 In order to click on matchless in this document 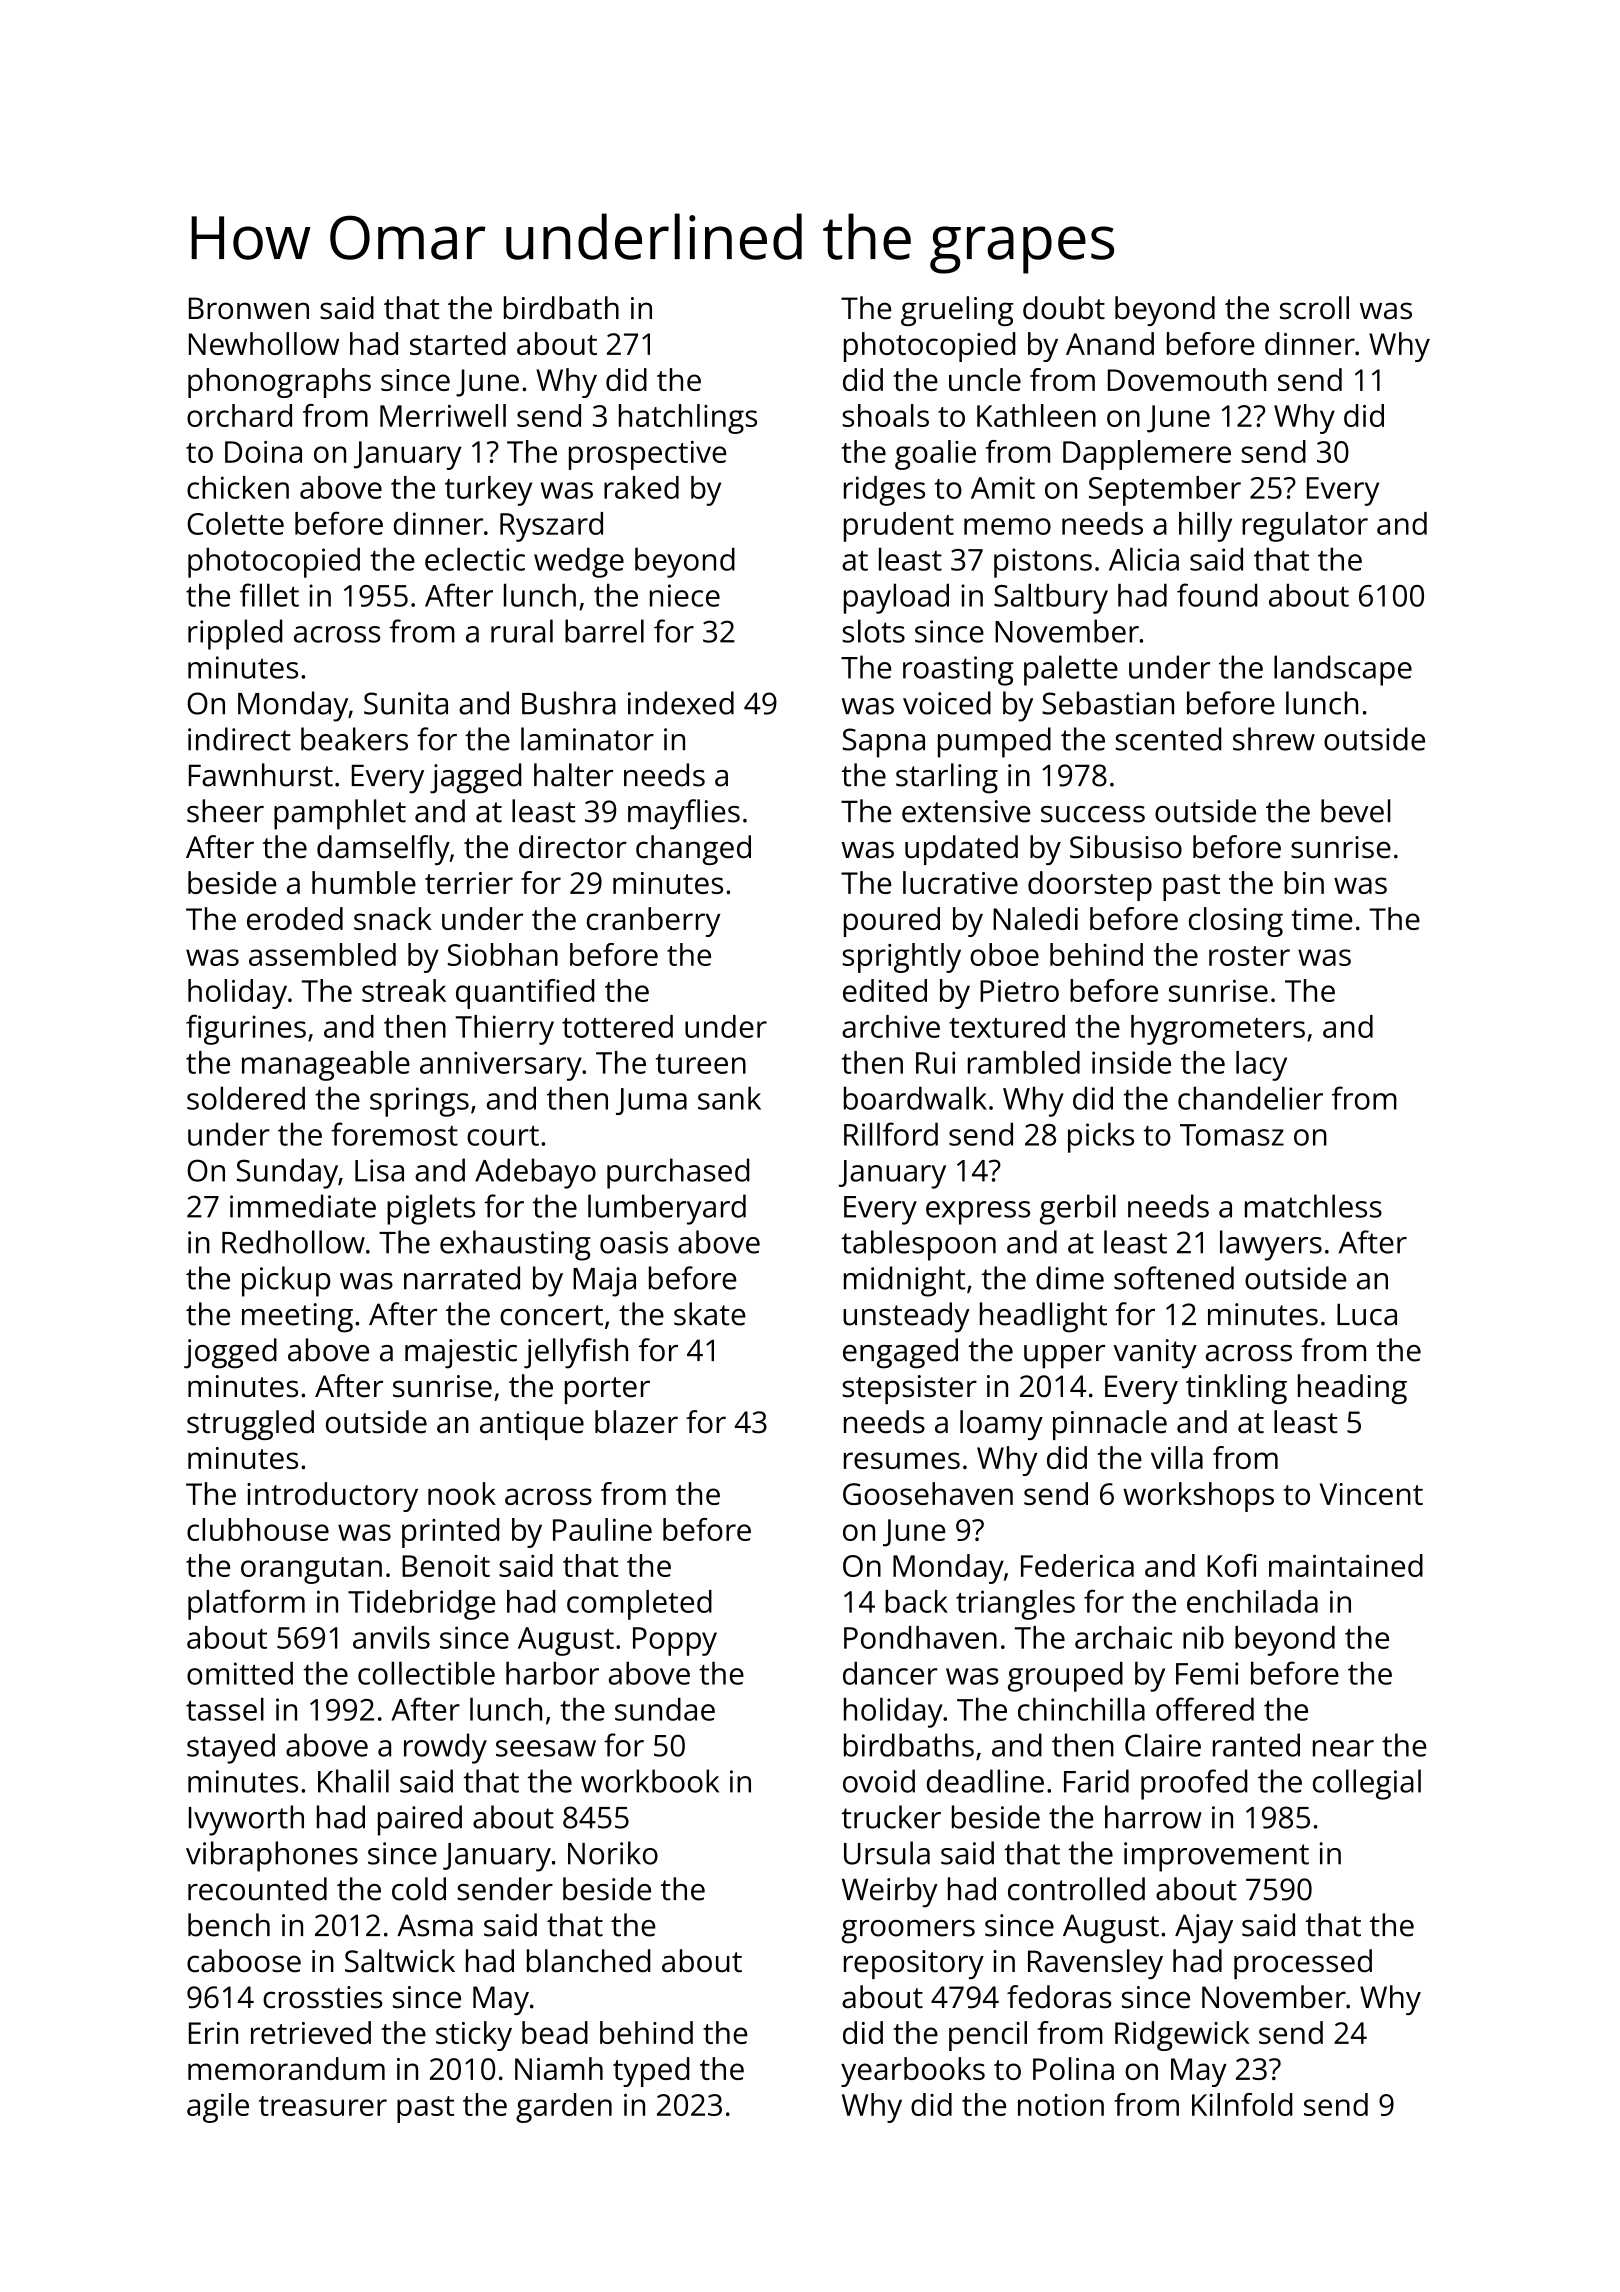, I will do `click(1313, 1206)`.
